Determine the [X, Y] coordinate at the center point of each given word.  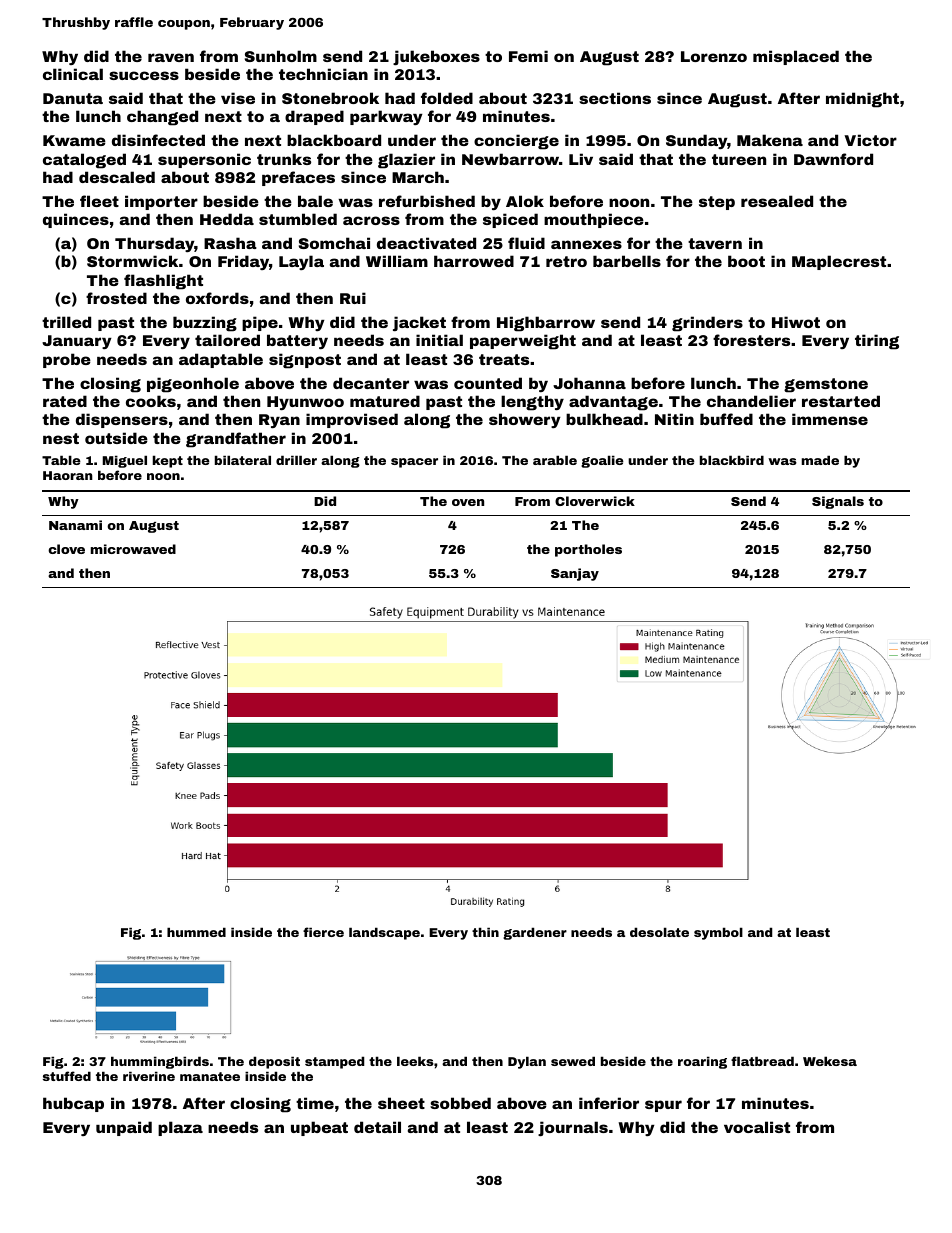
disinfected [158, 140]
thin [485, 932]
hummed [196, 932]
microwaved [133, 549]
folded [447, 98]
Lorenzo [714, 56]
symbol [718, 933]
